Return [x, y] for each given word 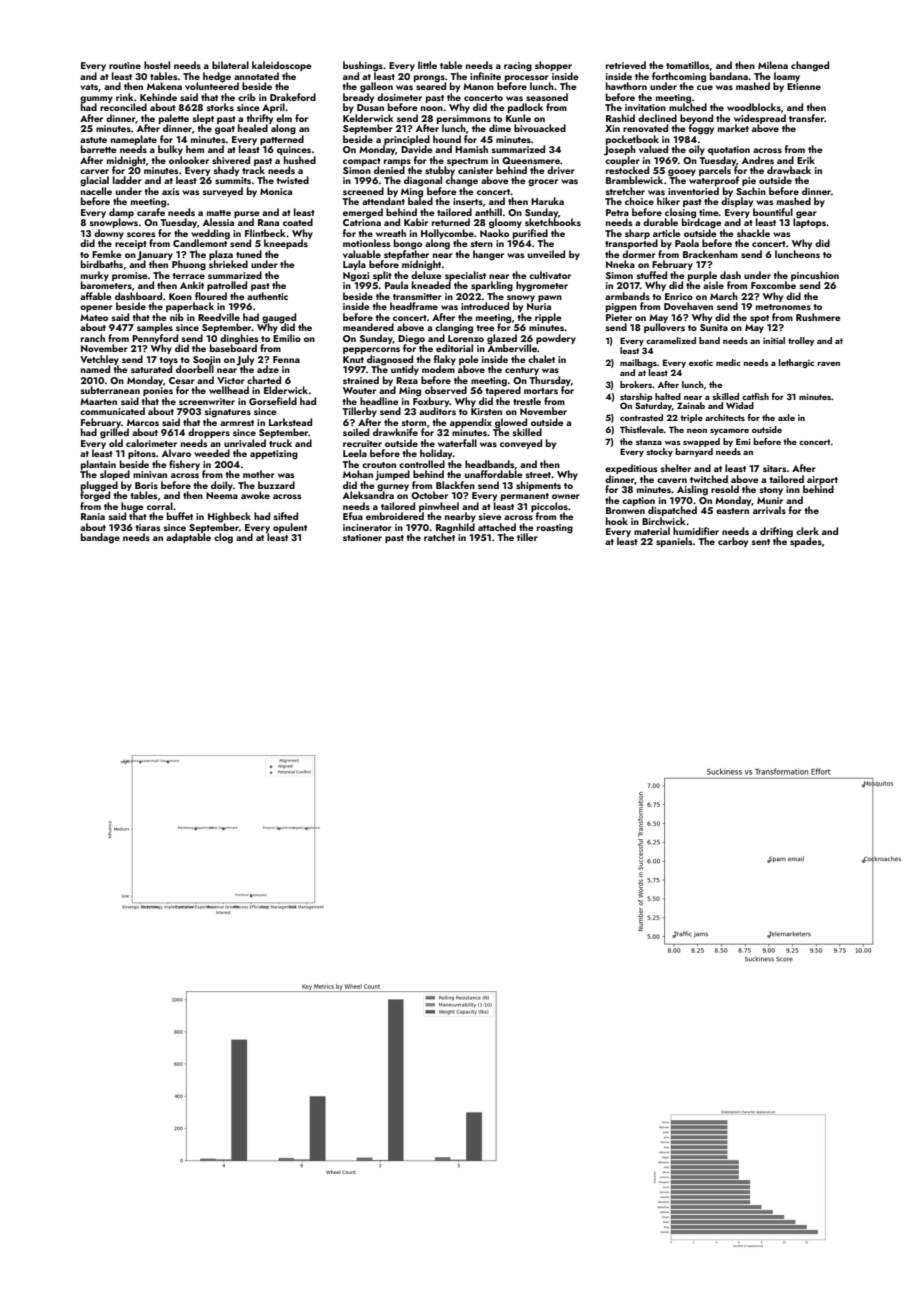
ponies [158, 391]
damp [121, 213]
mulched [688, 107]
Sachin [751, 191]
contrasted [641, 417]
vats [89, 87]
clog [223, 538]
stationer [362, 537]
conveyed [521, 444]
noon [432, 108]
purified [530, 234]
